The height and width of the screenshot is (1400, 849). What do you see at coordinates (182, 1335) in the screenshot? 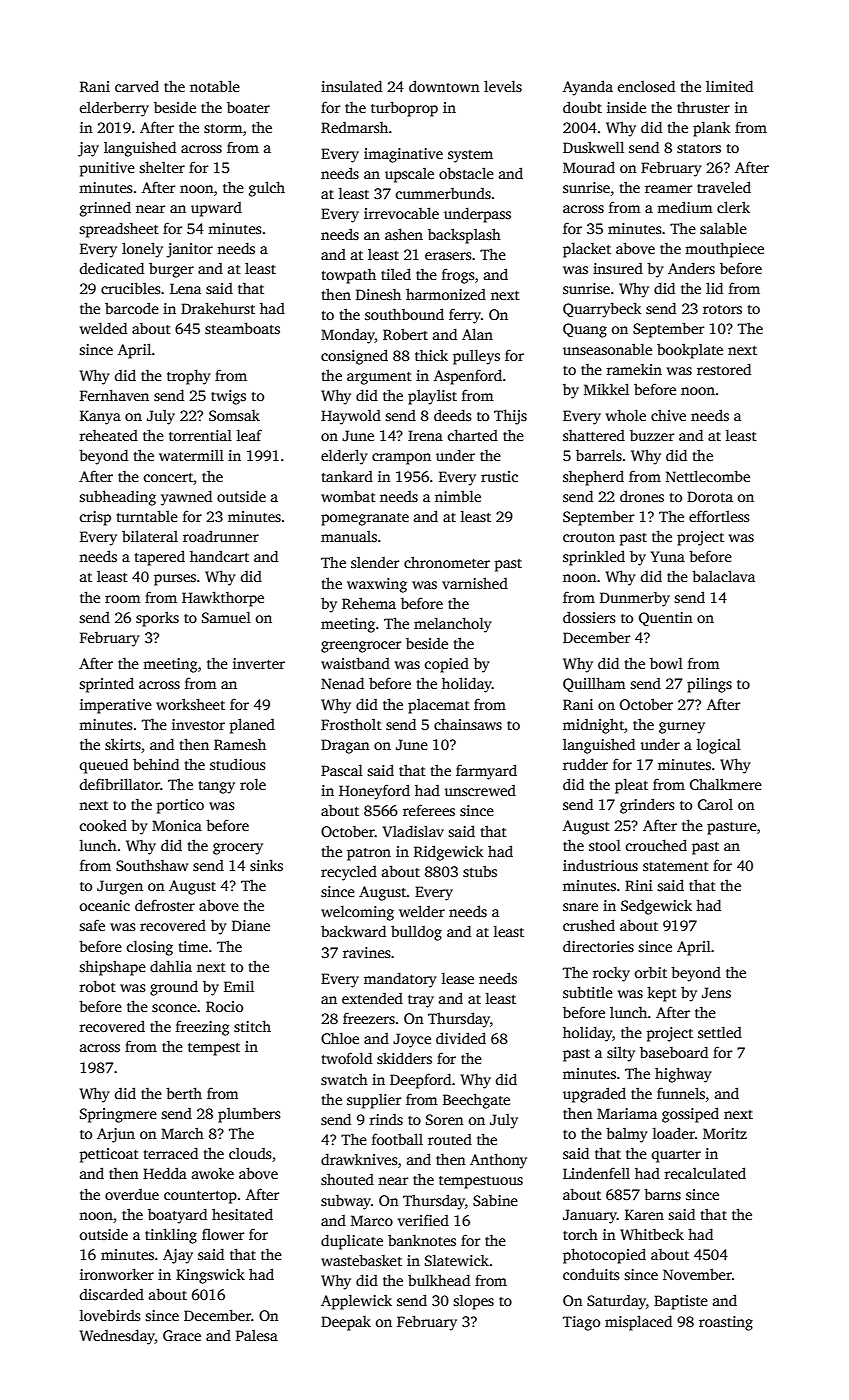
I see `Grace` at bounding box center [182, 1335].
